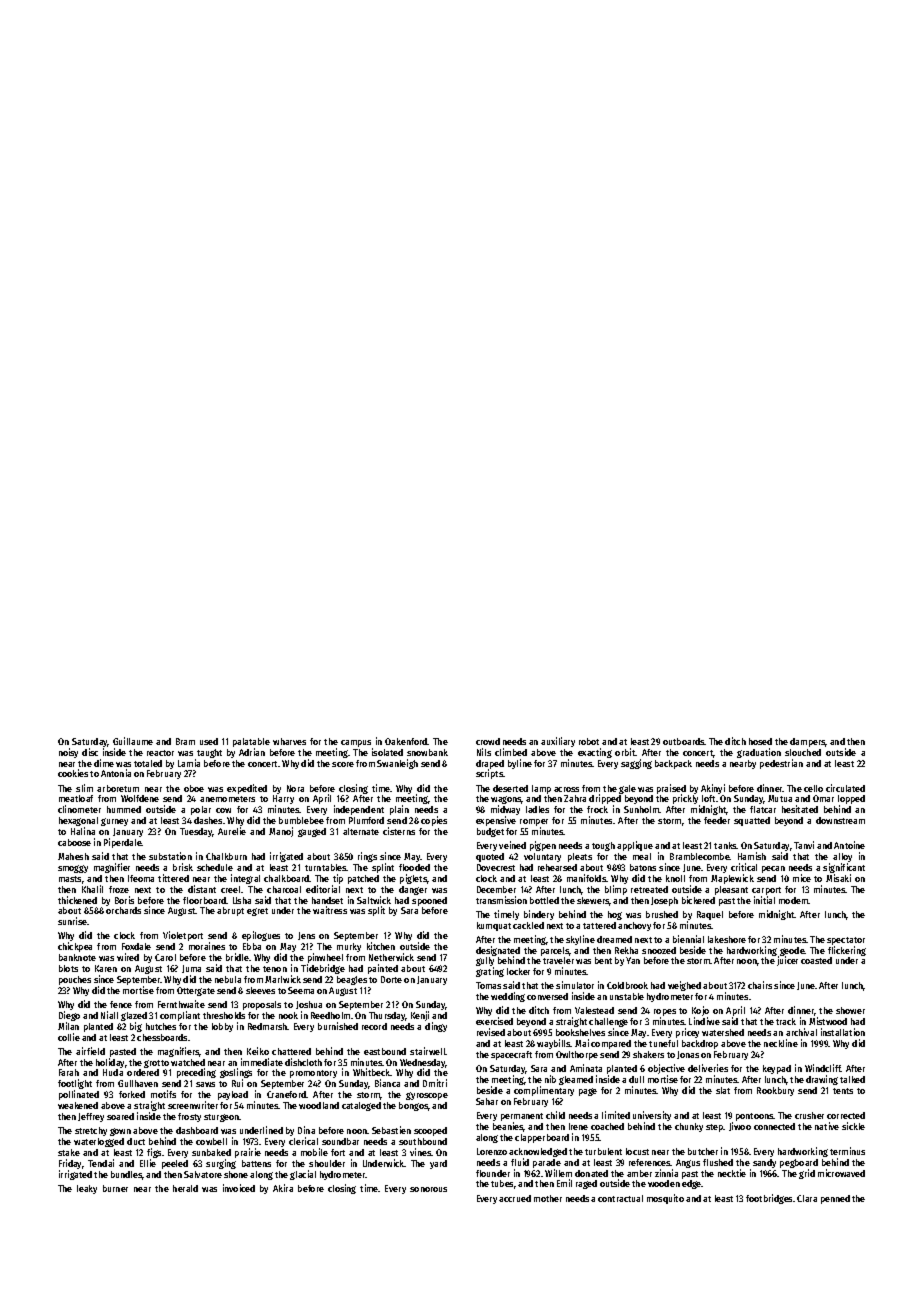 This screenshot has width=924, height=1308. I want to click on Mutua, so click(780, 798).
